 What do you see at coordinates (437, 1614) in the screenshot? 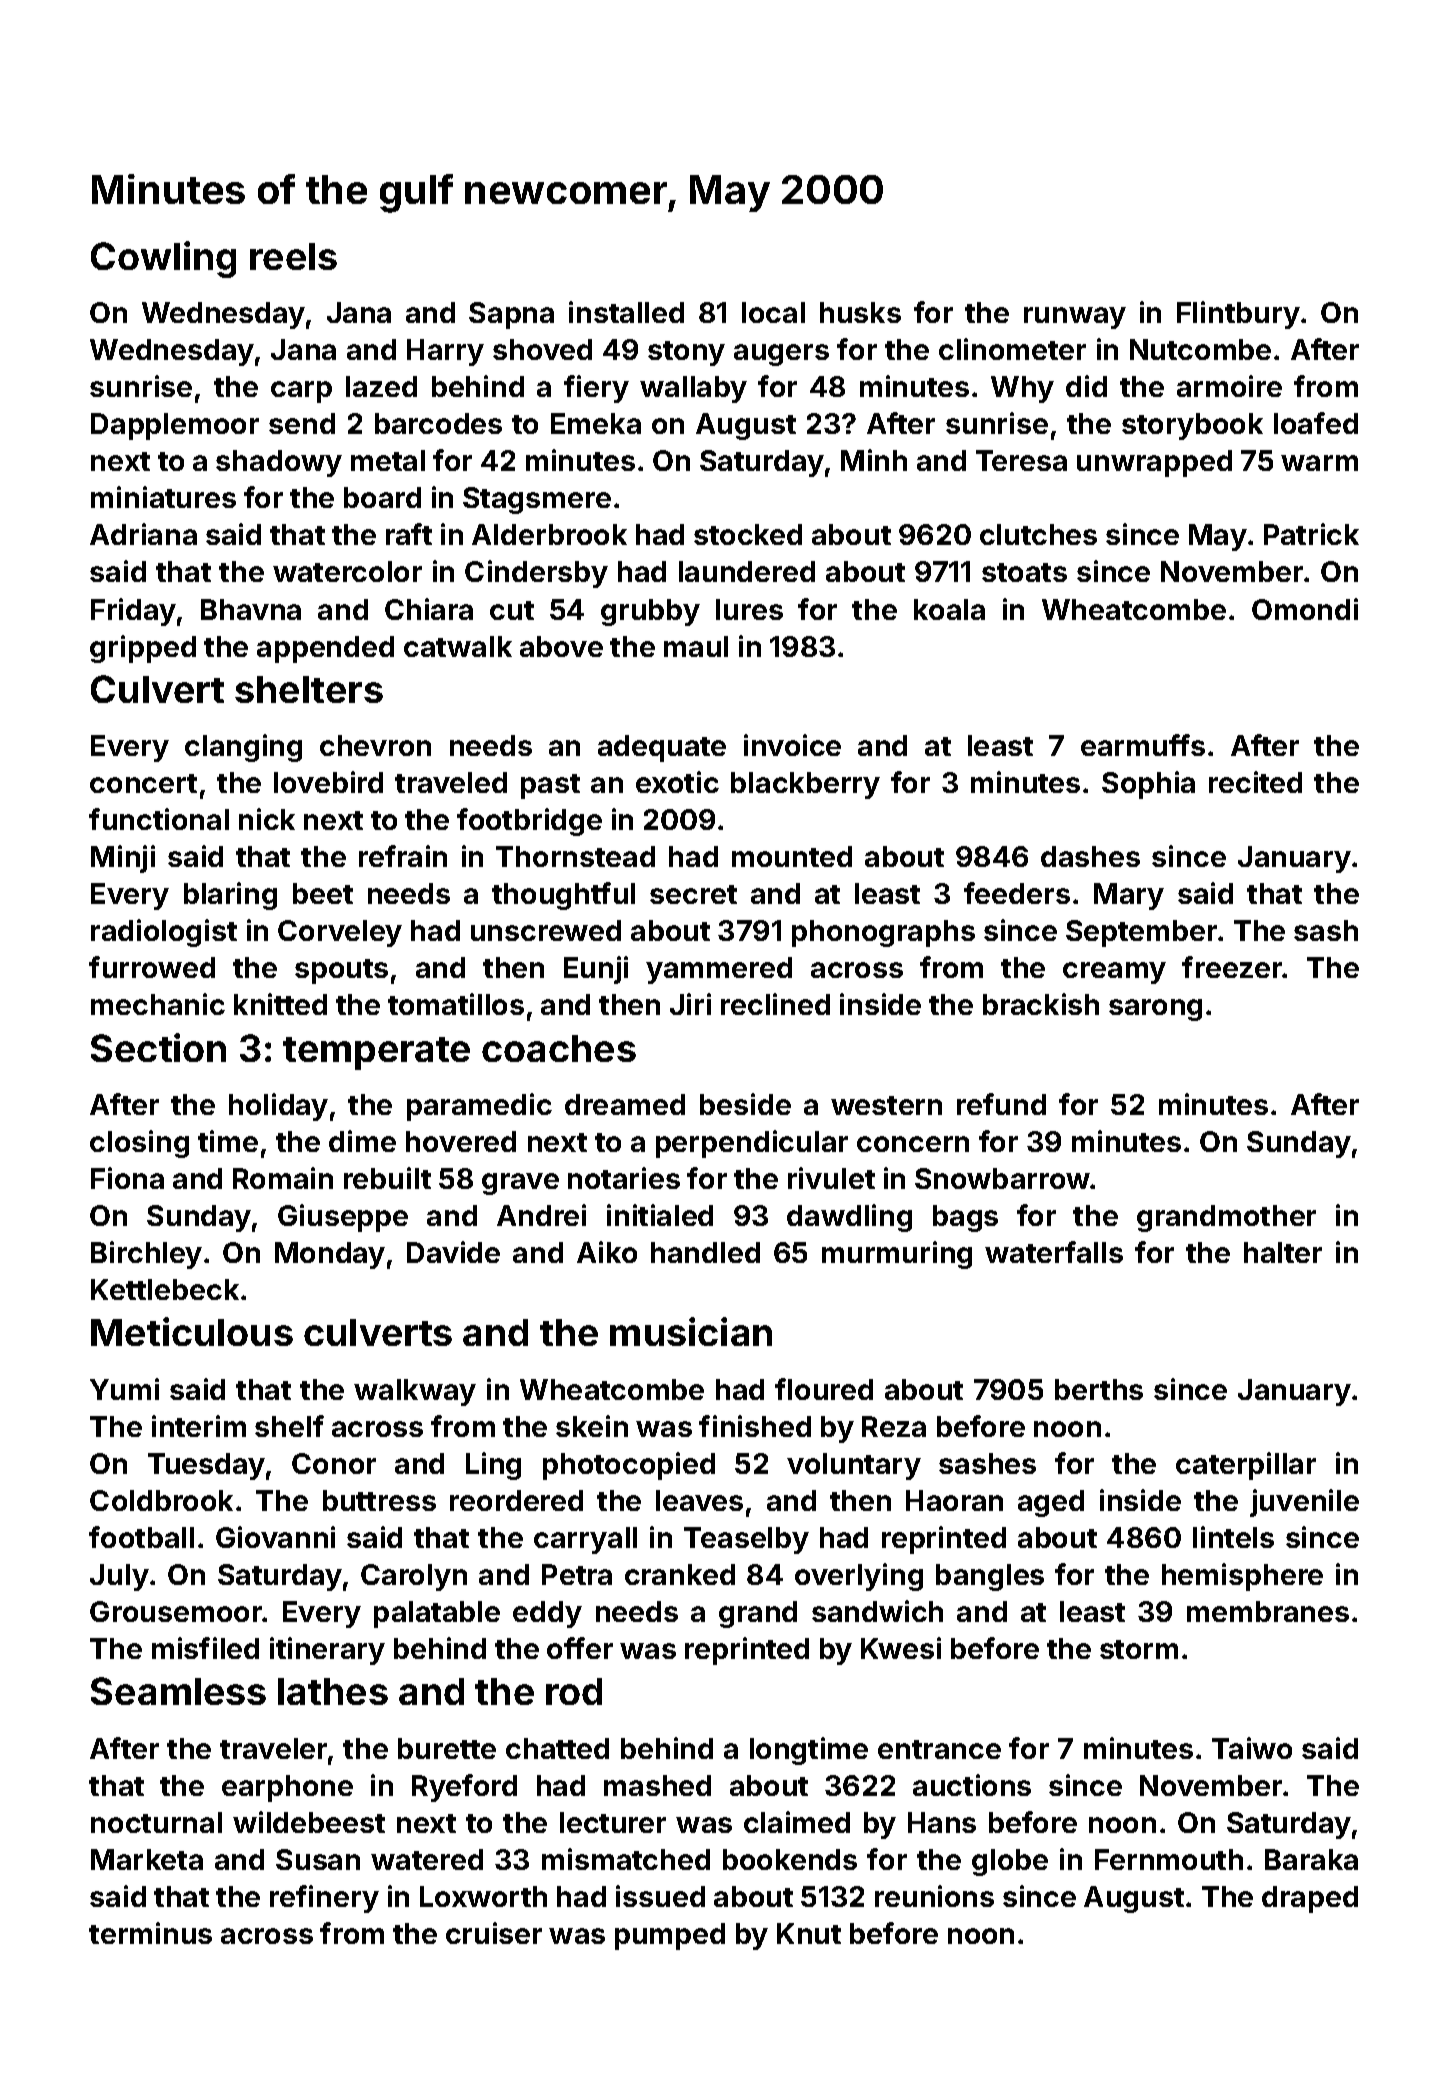
I see `palatable` at bounding box center [437, 1614].
